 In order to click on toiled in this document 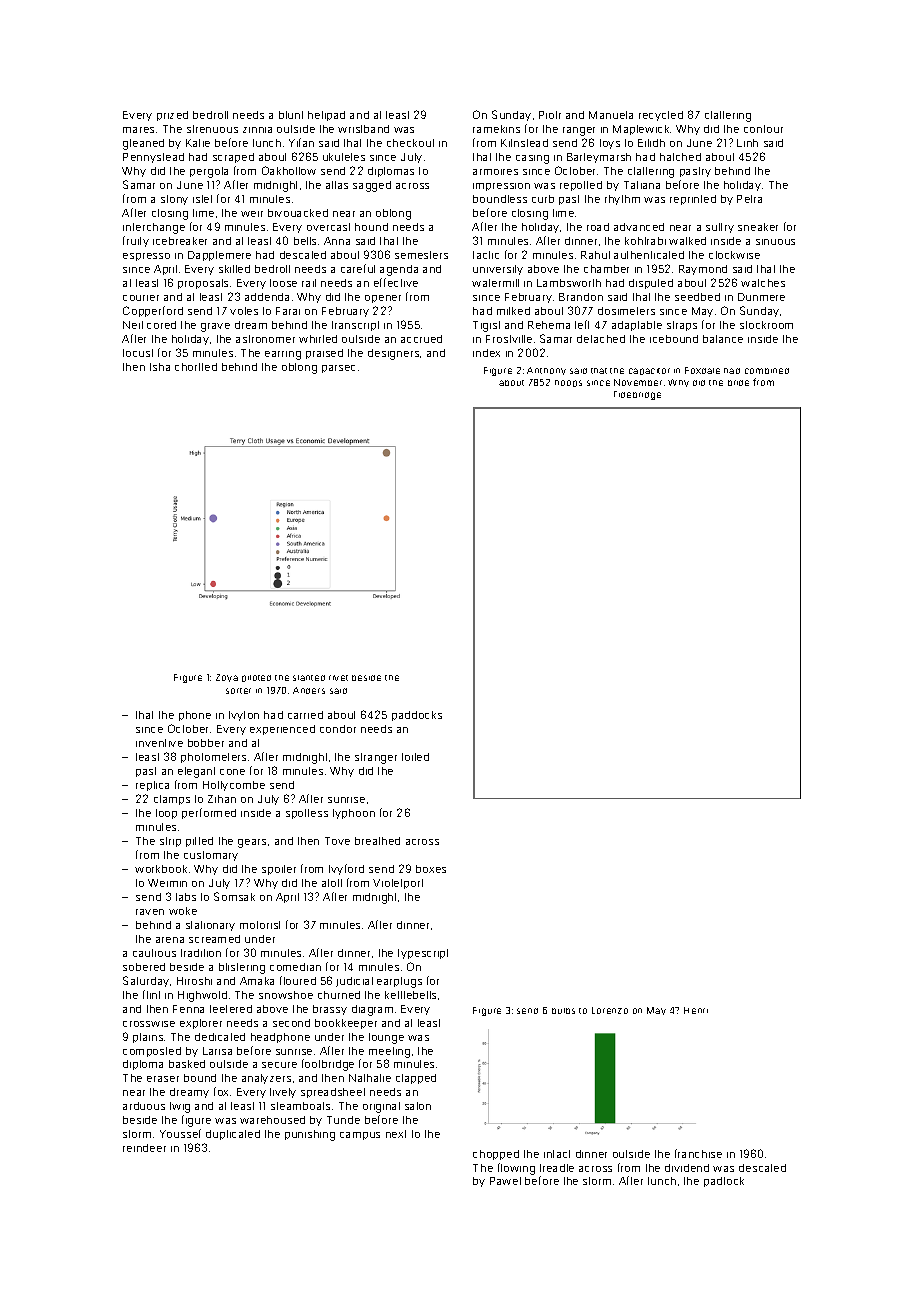, I will do `click(415, 757)`.
